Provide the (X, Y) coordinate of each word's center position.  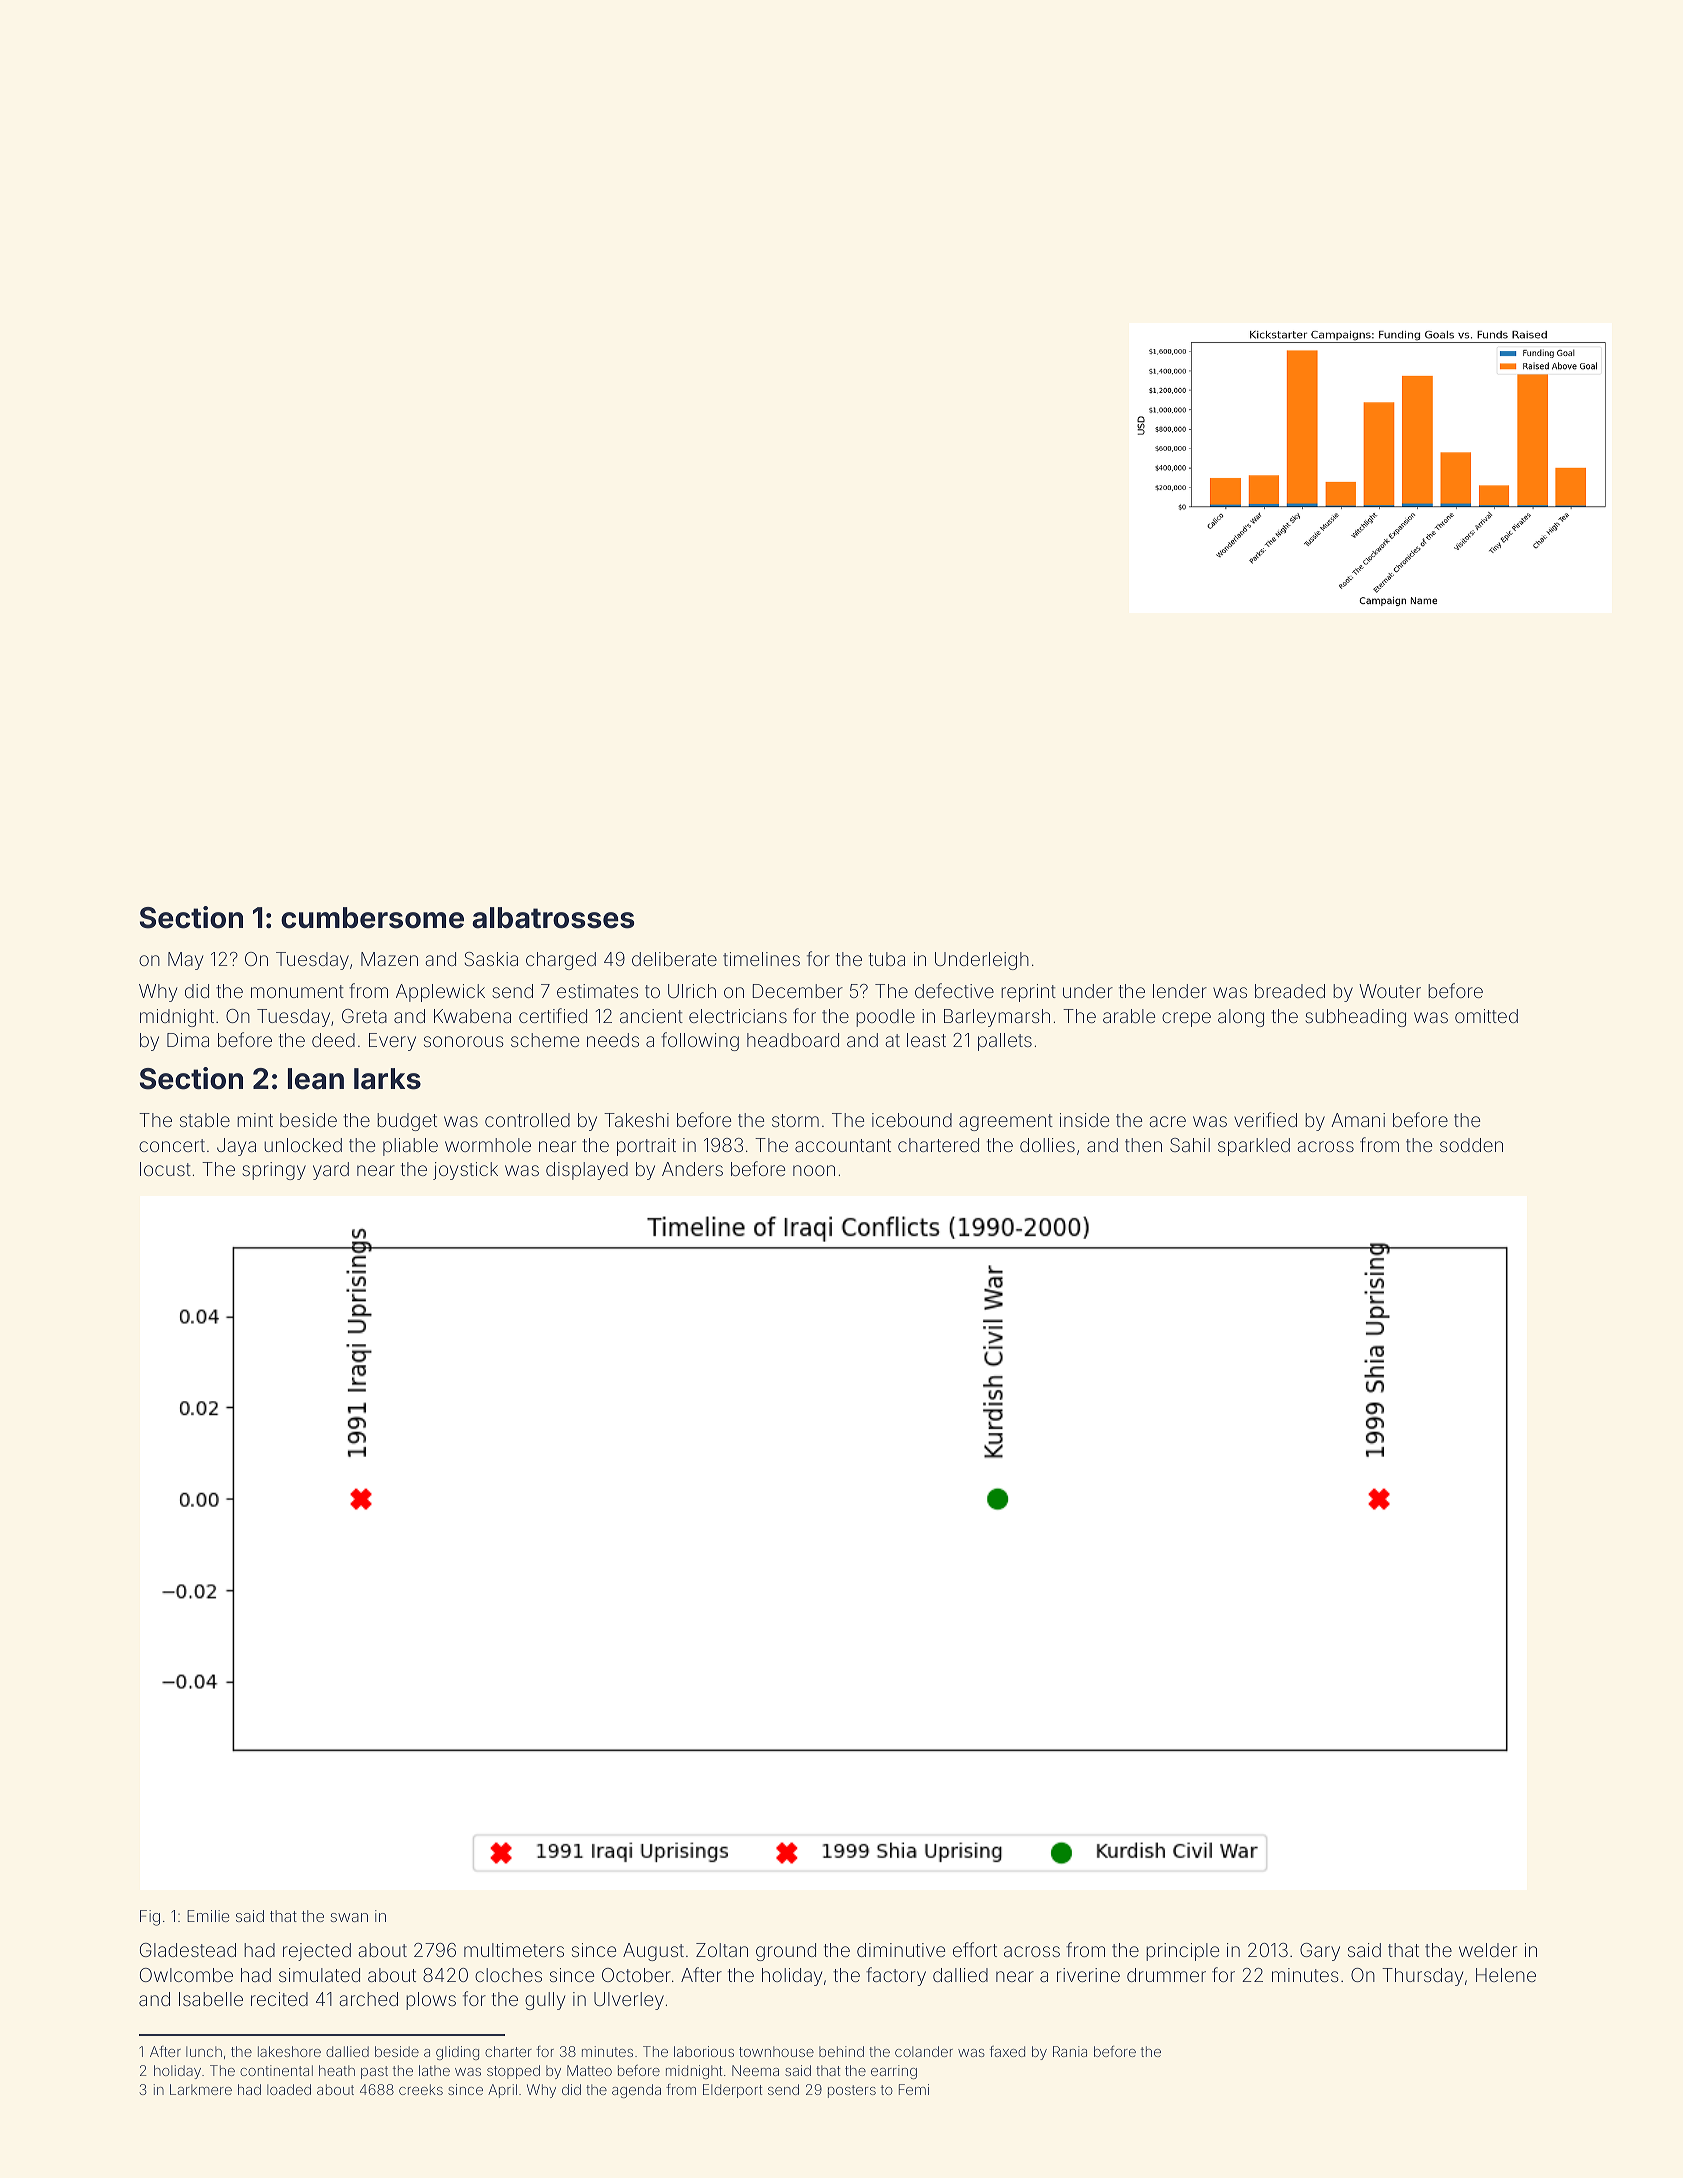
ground (786, 1952)
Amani (1358, 1120)
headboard (793, 1040)
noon (814, 1170)
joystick (465, 1171)
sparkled (1254, 1147)
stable (205, 1120)
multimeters (514, 1950)
